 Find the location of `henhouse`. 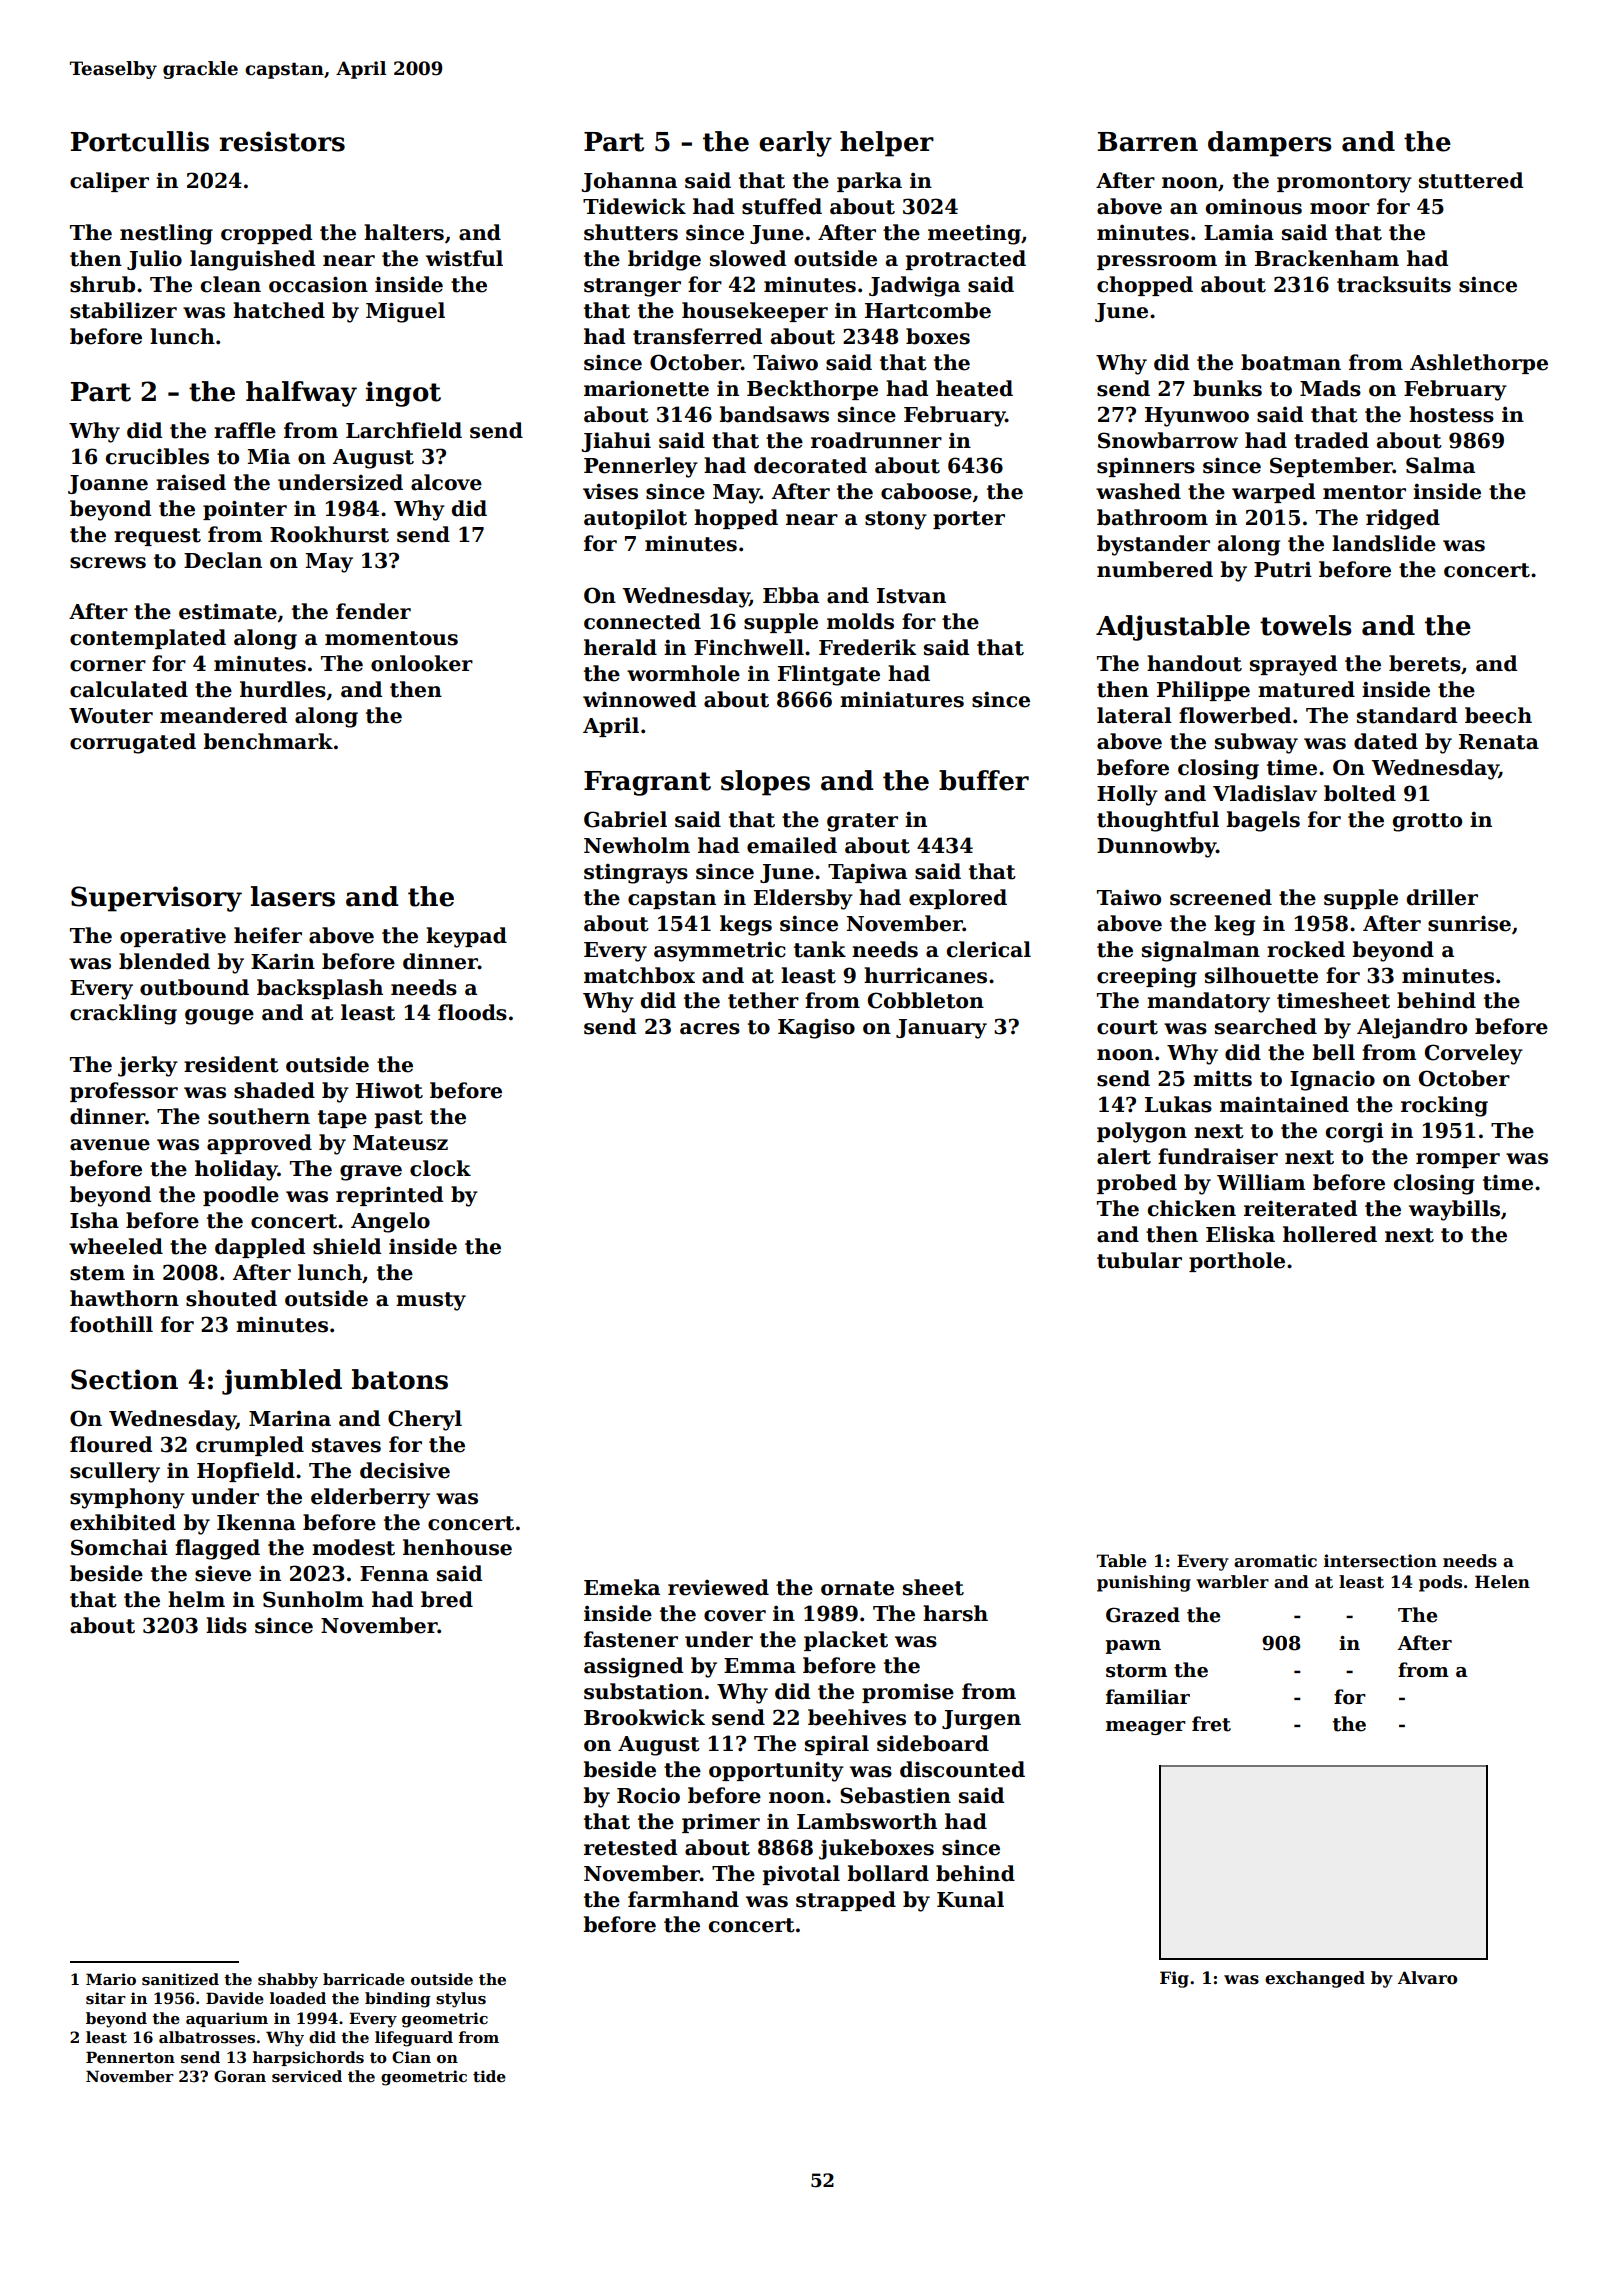

henhouse is located at coordinates (457, 1547).
